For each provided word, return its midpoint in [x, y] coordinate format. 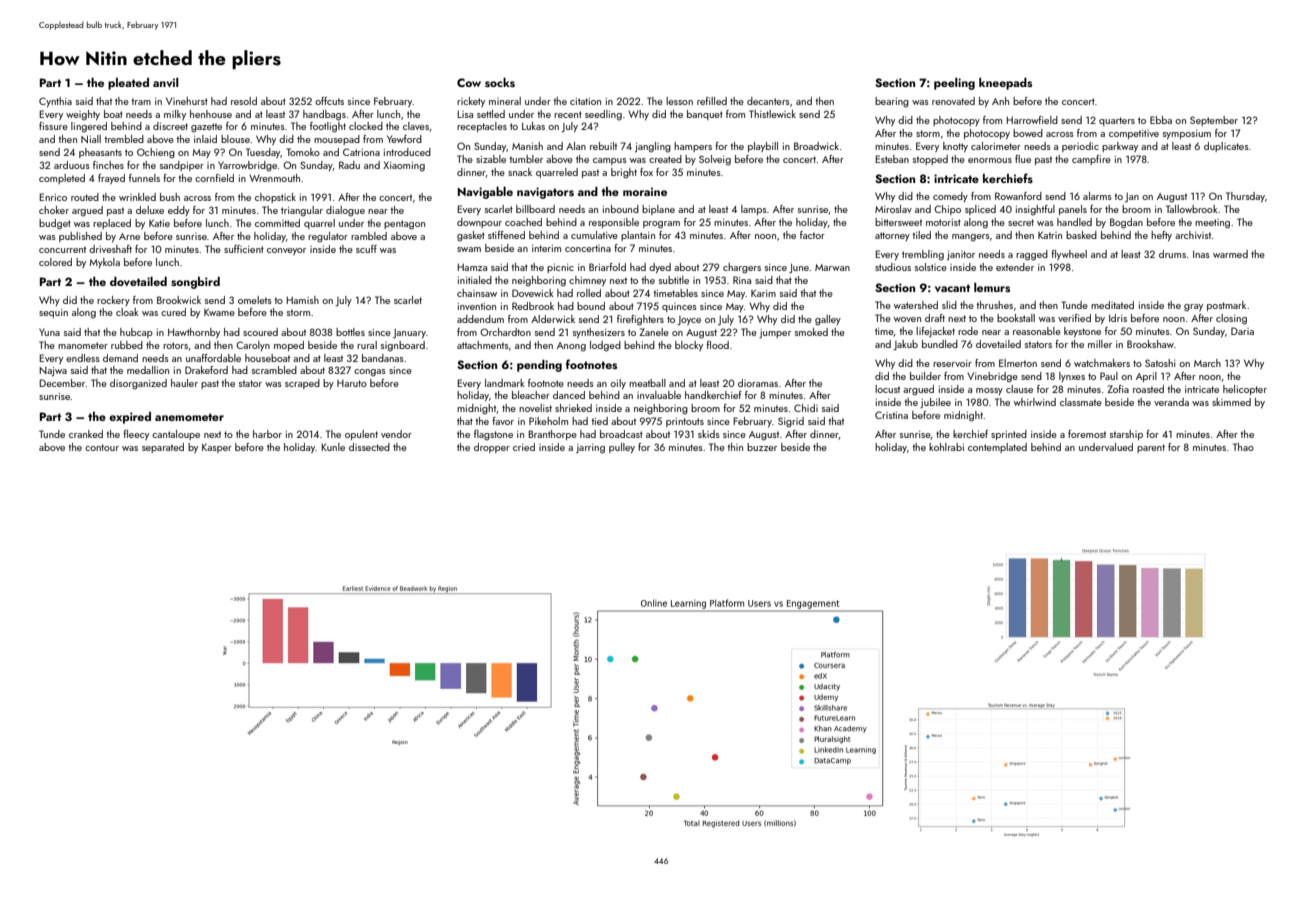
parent [1151, 448]
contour [102, 447]
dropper [492, 448]
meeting [1212, 224]
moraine [645, 191]
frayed [111, 179]
